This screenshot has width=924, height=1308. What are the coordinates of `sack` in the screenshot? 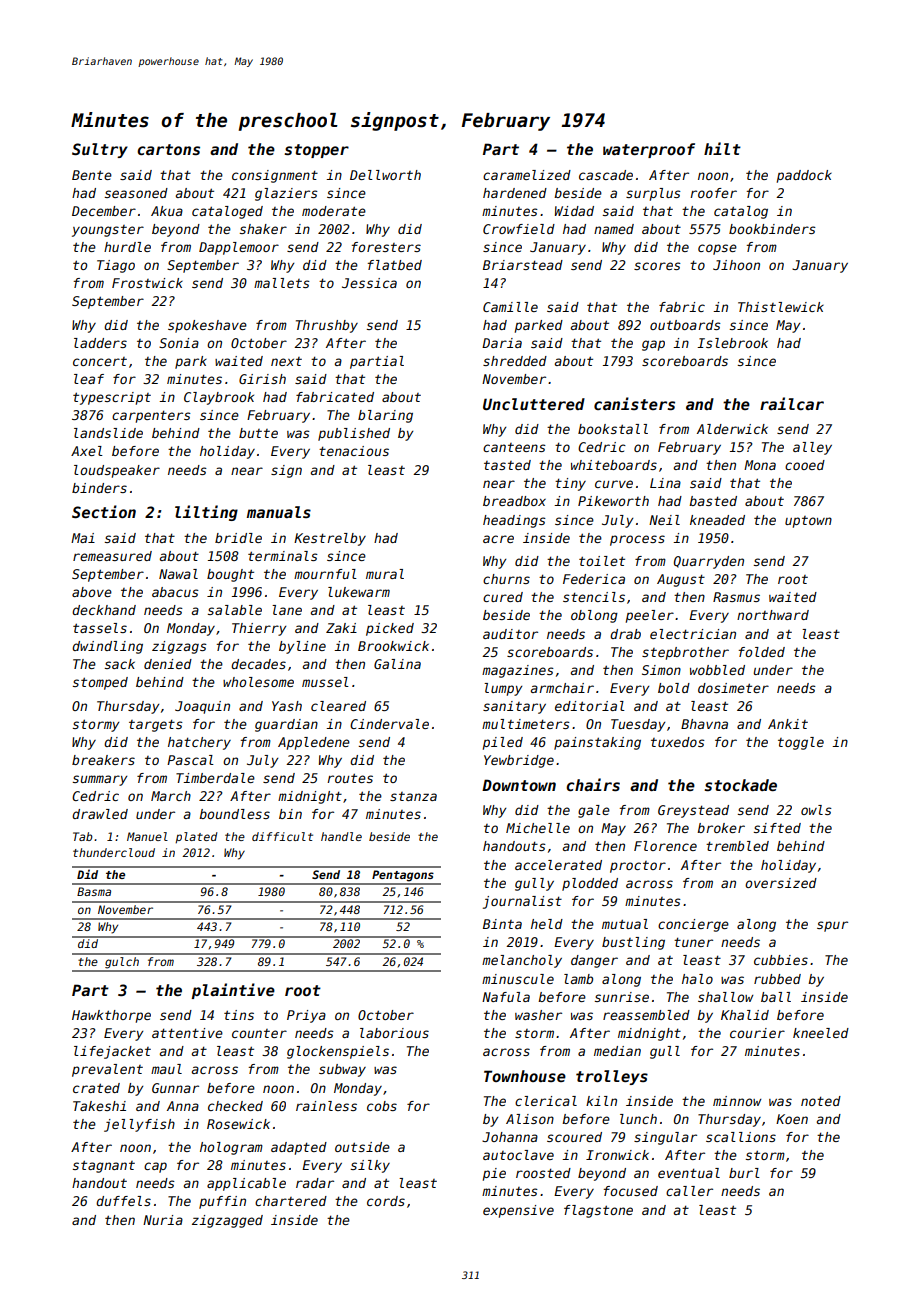 It's located at (120, 664).
